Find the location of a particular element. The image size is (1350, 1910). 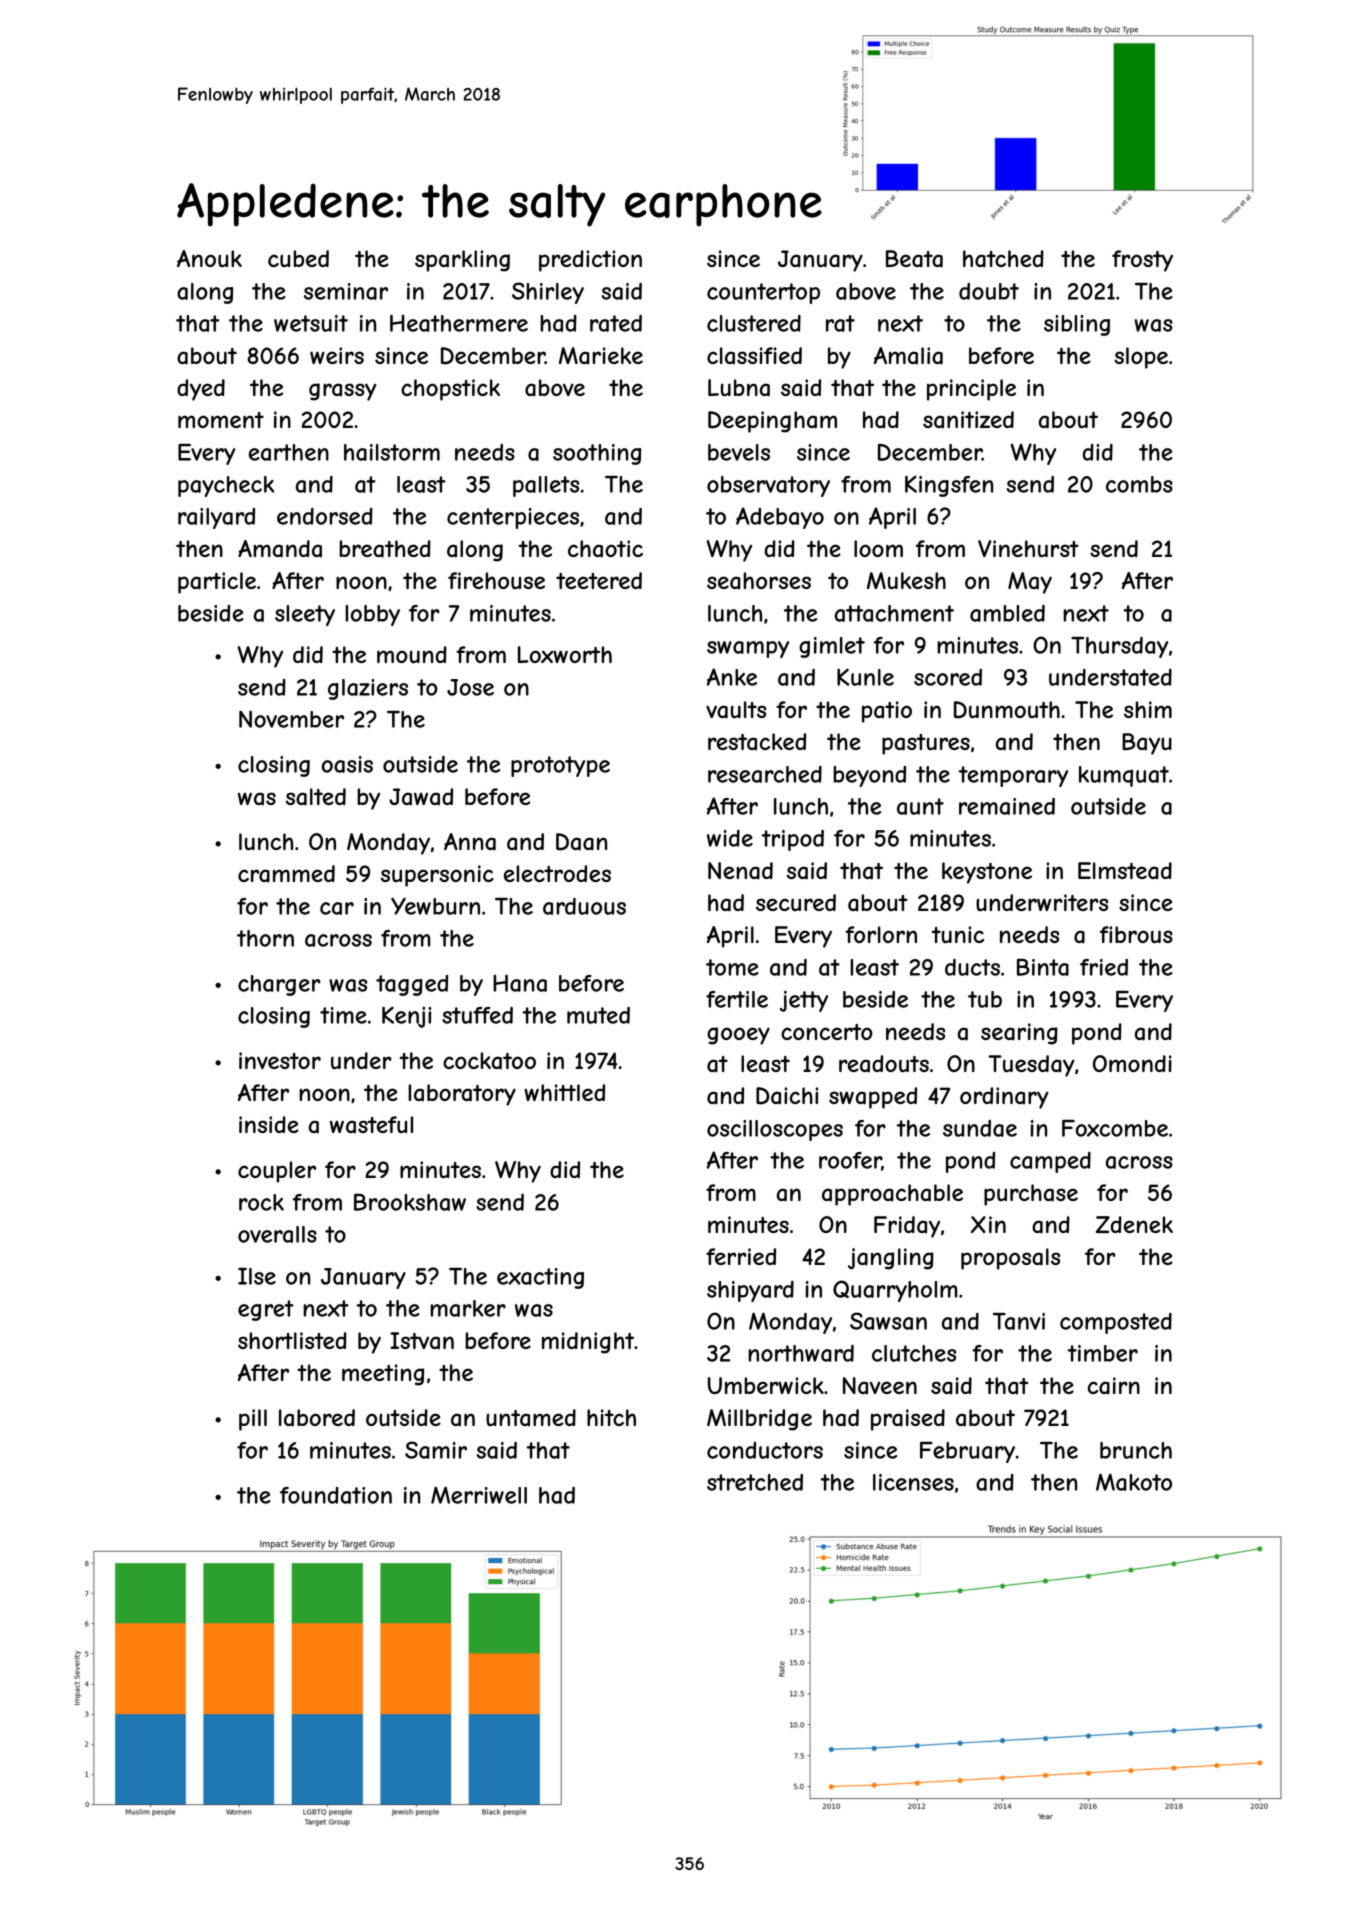

tripod is located at coordinates (792, 840).
